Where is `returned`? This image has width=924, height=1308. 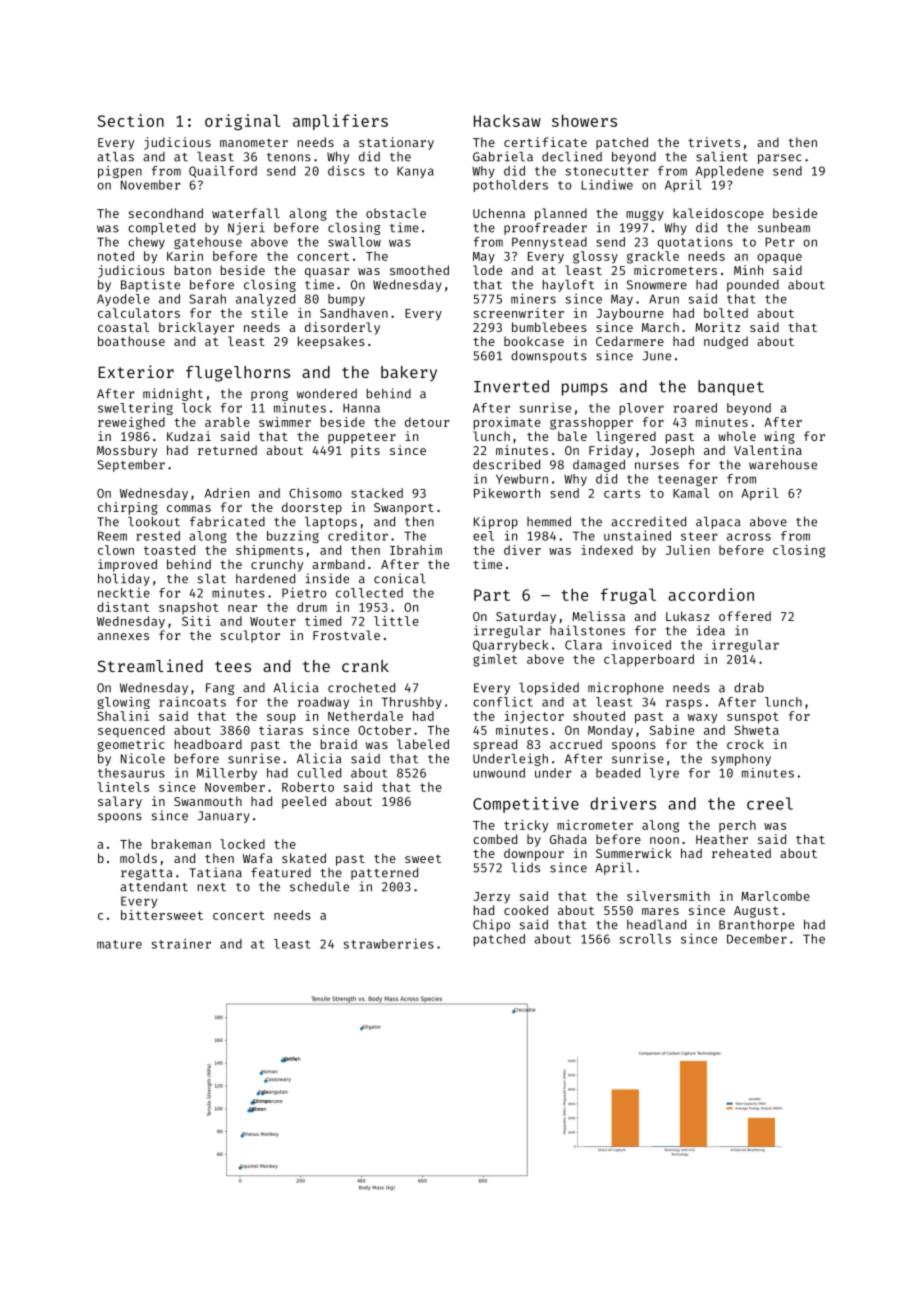 returned is located at coordinates (227, 450).
